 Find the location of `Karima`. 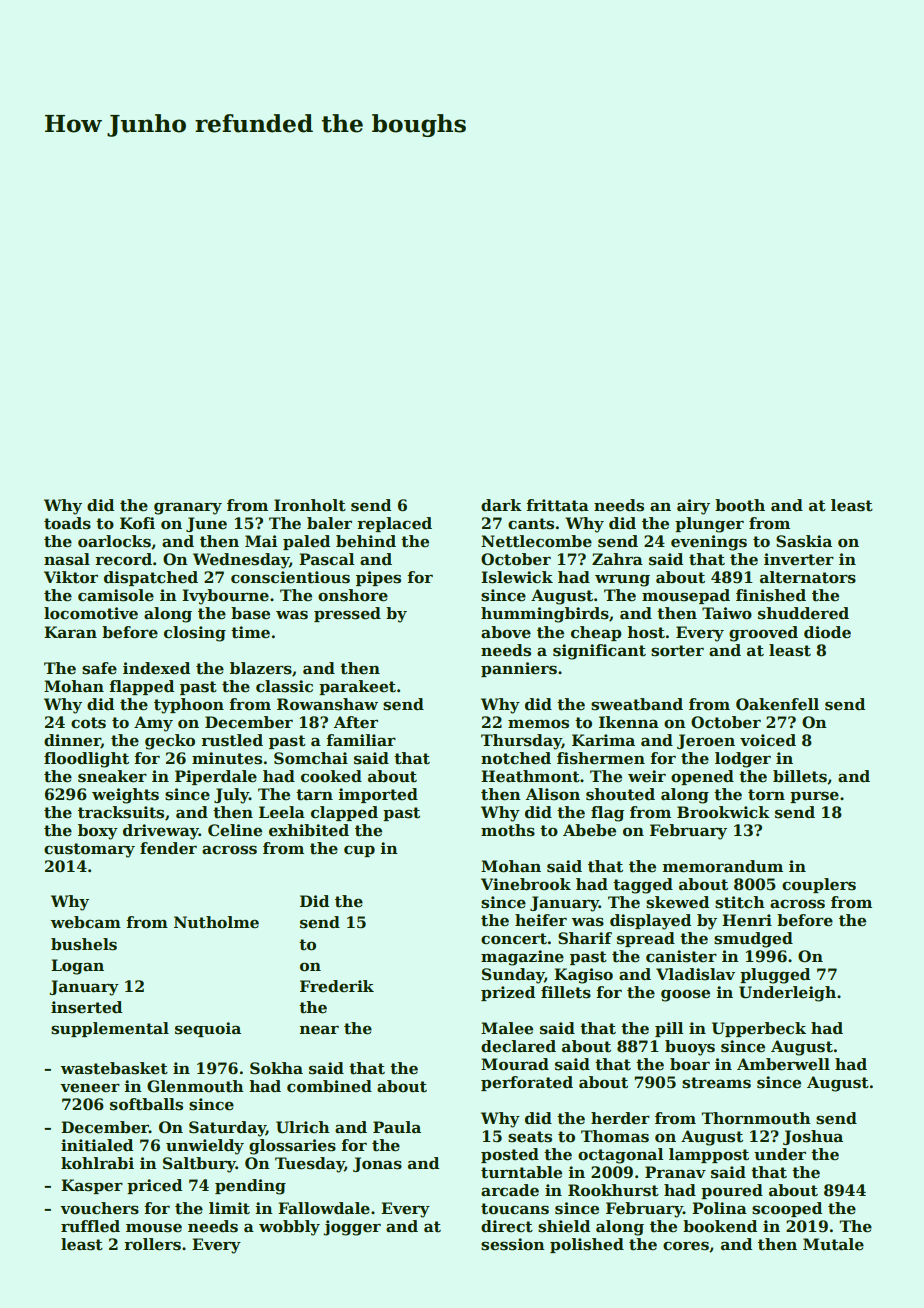

Karima is located at coordinates (603, 740).
